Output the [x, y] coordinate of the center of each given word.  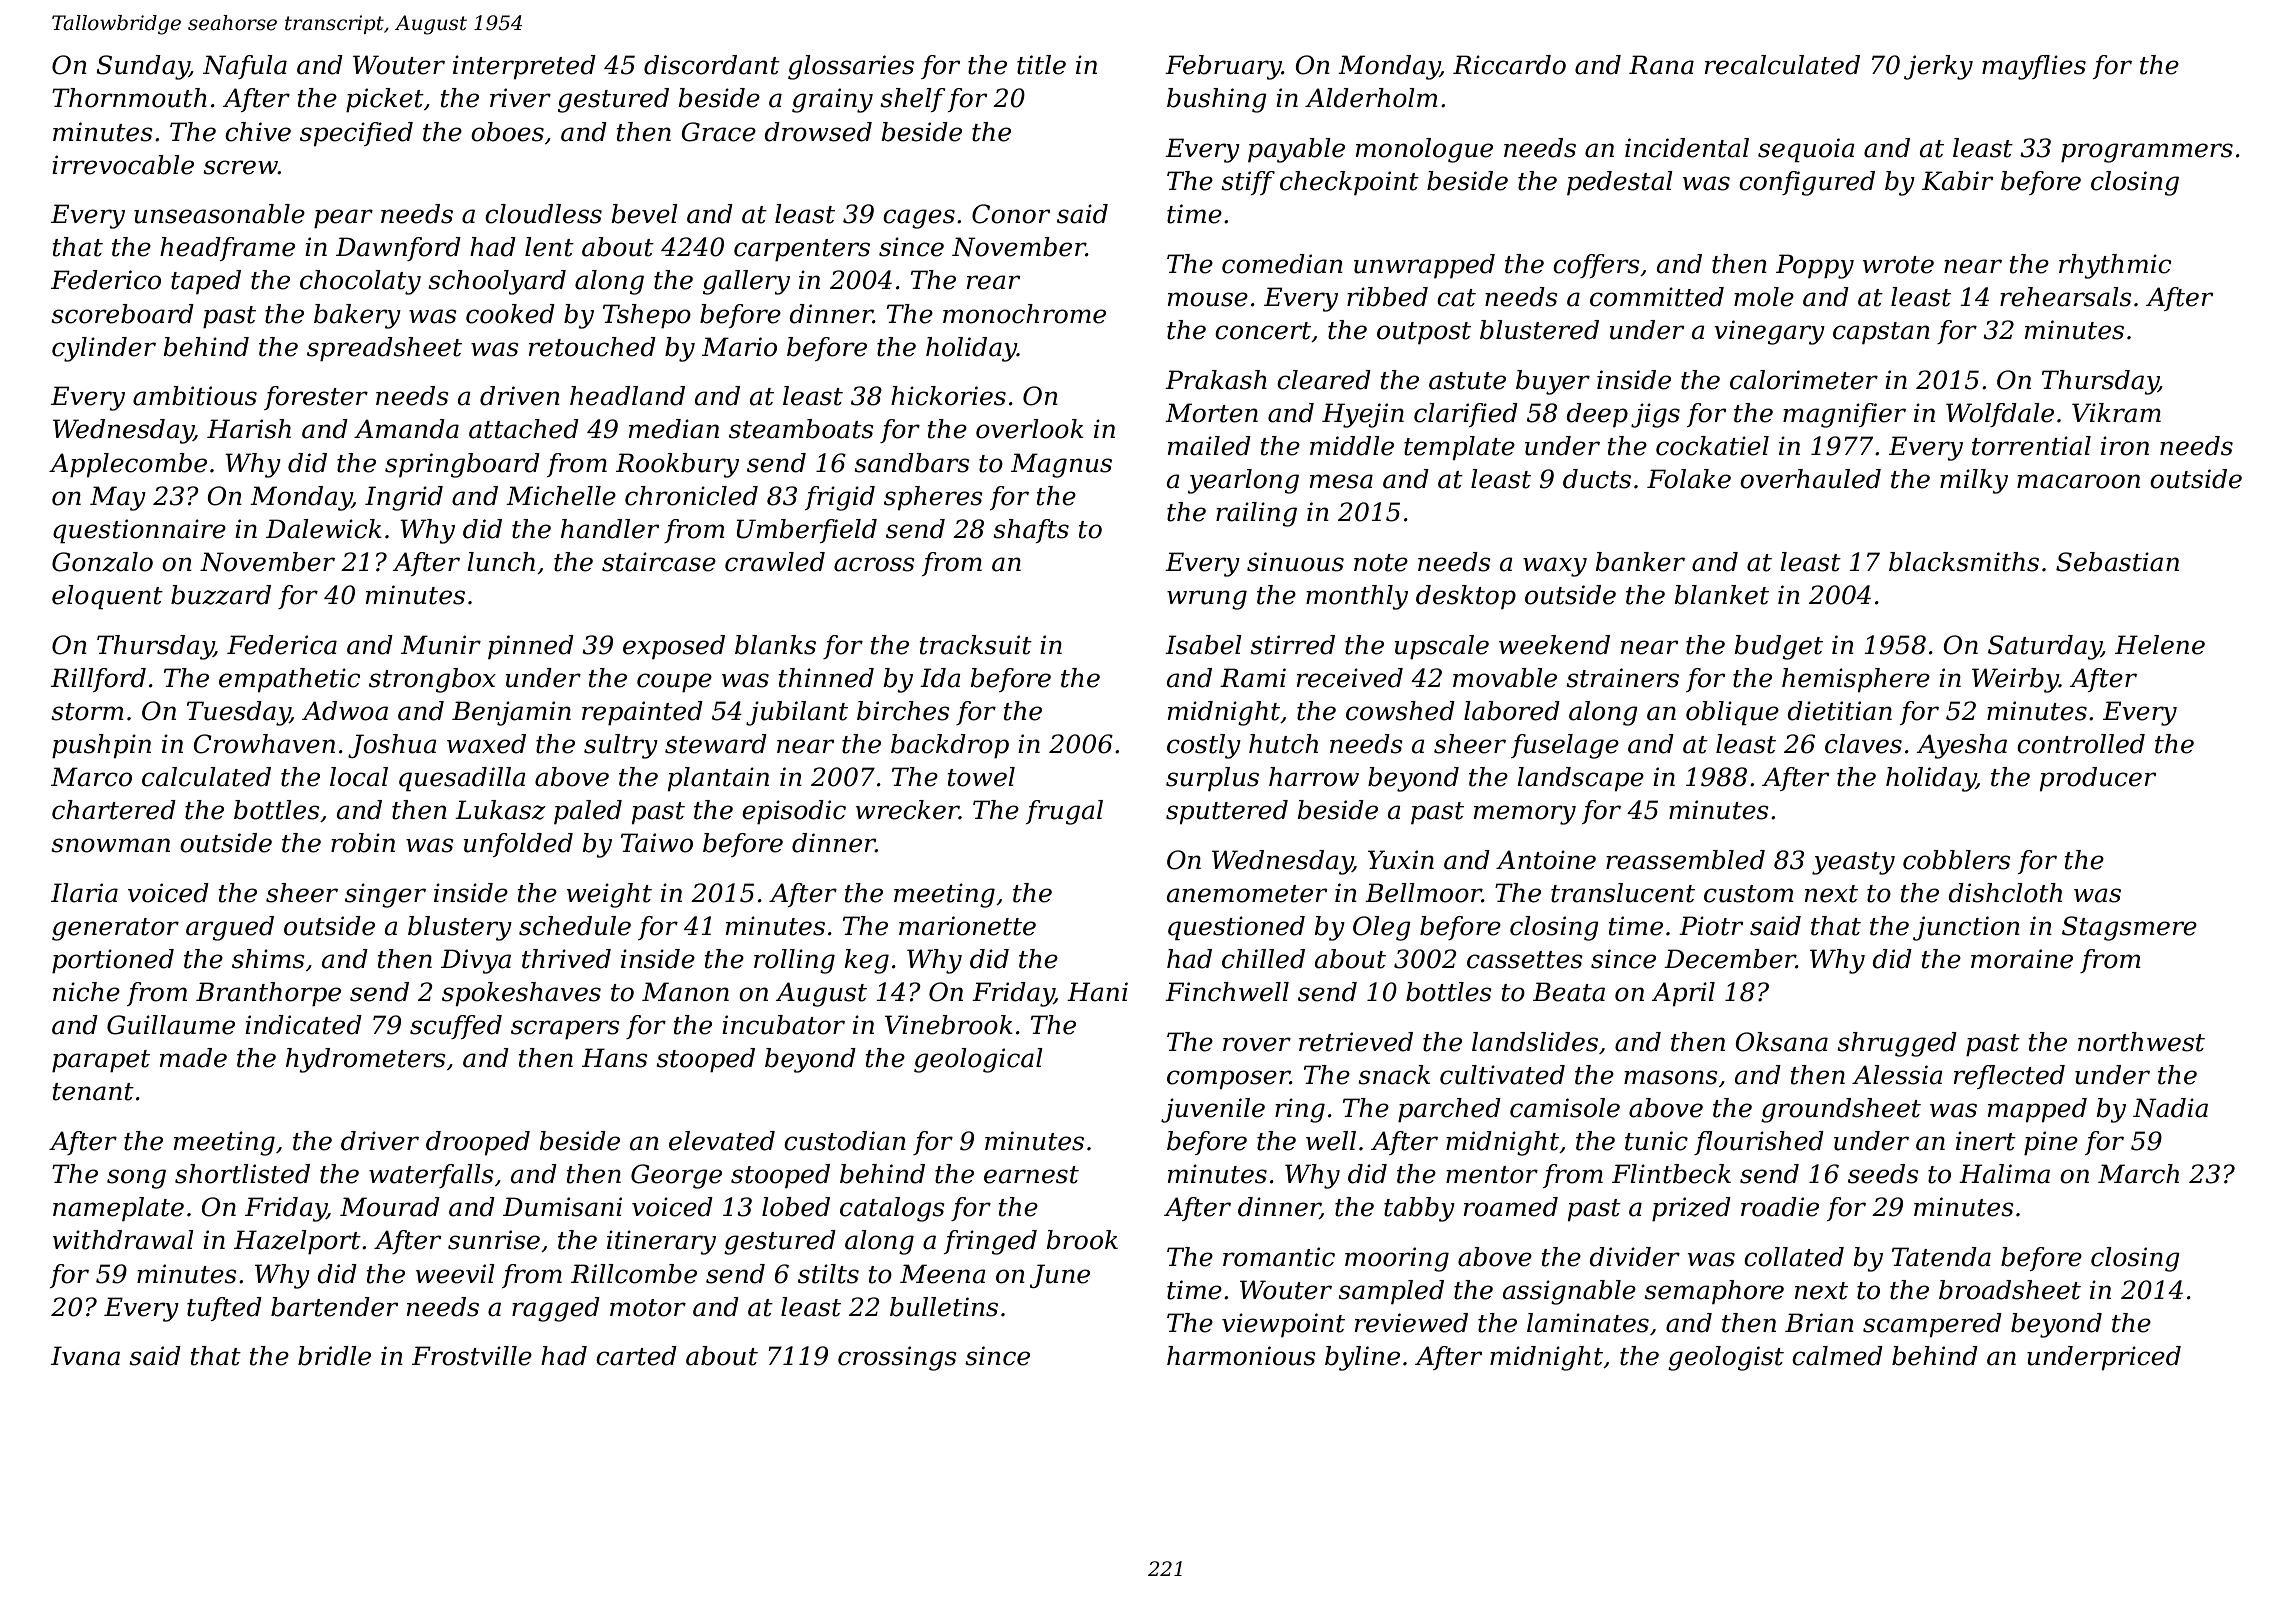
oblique [1732, 713]
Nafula [245, 67]
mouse [1208, 299]
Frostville [472, 1356]
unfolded [518, 845]
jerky [1938, 67]
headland [627, 396]
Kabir [1957, 181]
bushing [1217, 100]
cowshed [1400, 711]
